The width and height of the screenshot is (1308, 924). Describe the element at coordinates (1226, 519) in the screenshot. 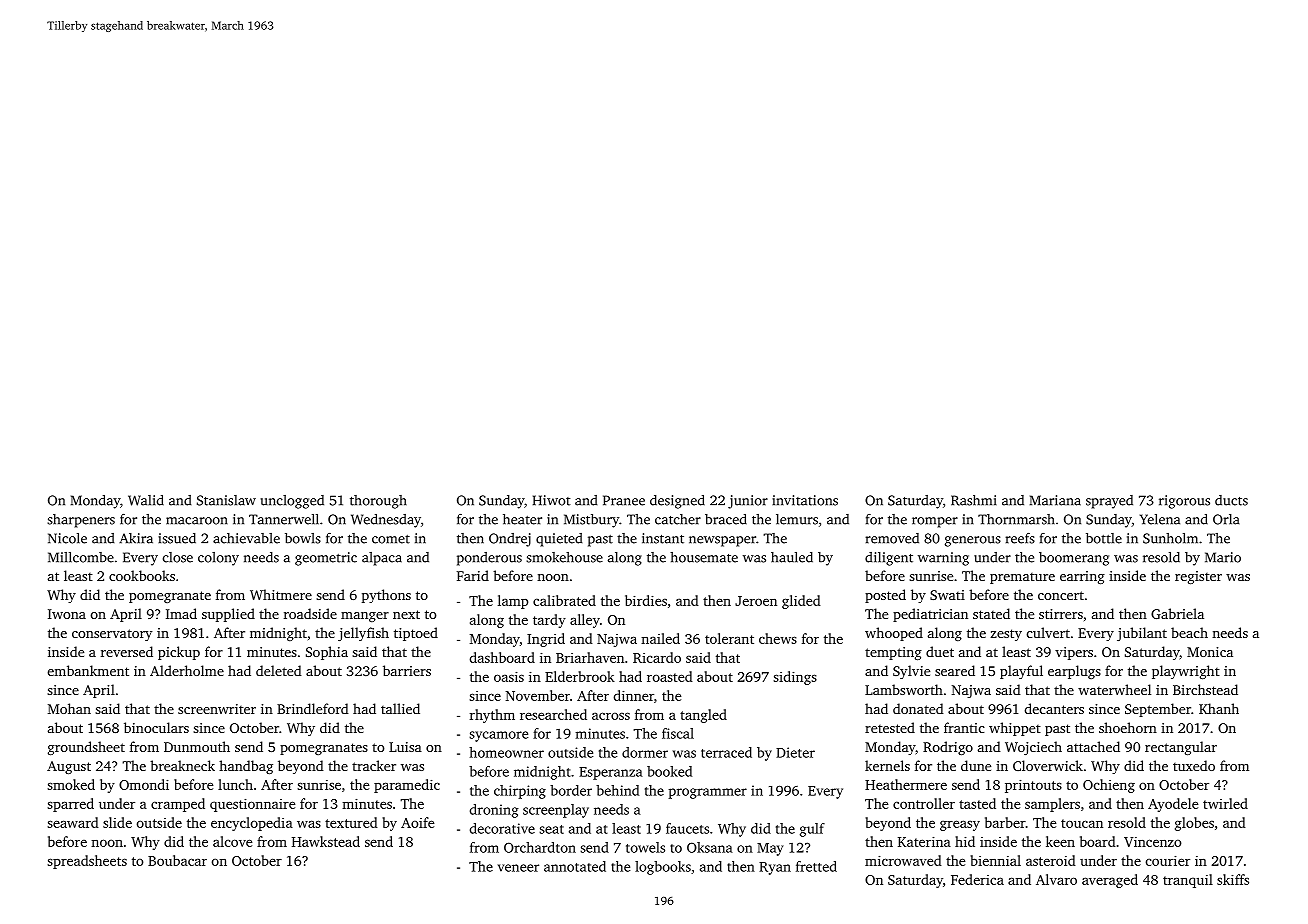

I see `Orla` at that location.
